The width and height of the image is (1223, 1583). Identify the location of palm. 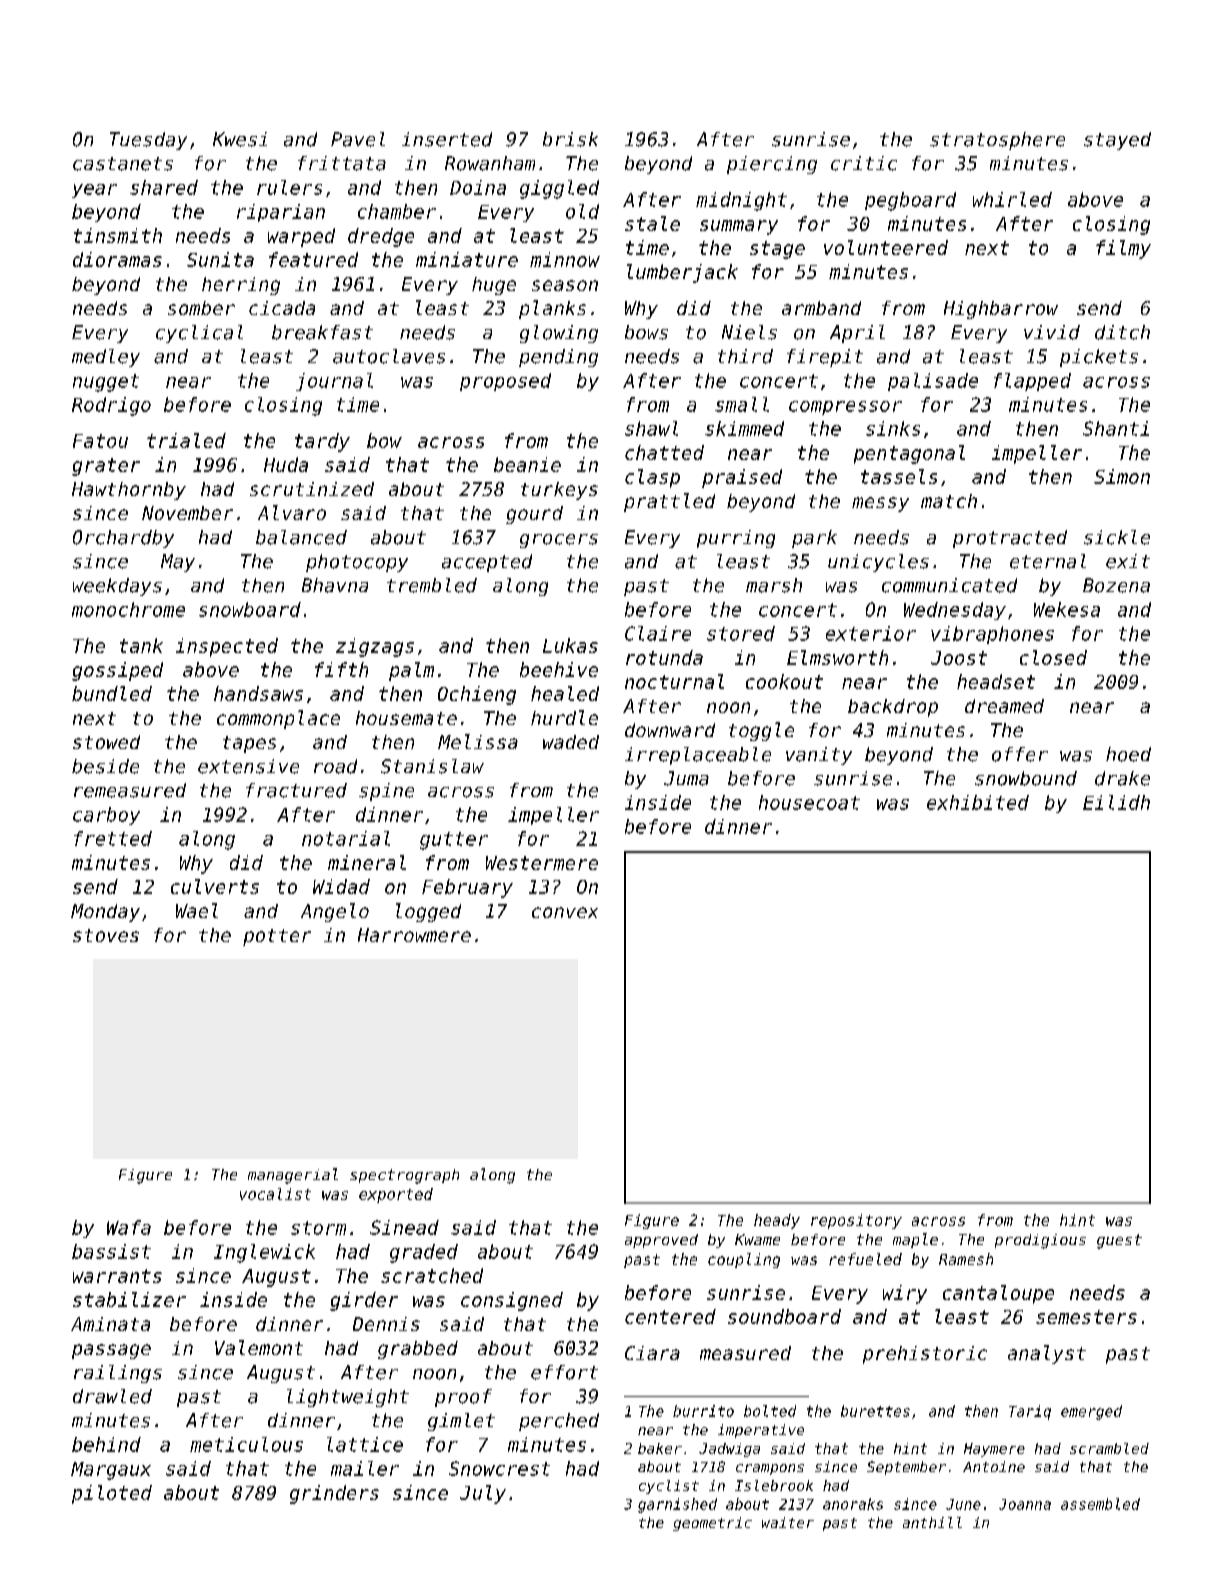
(411, 671).
